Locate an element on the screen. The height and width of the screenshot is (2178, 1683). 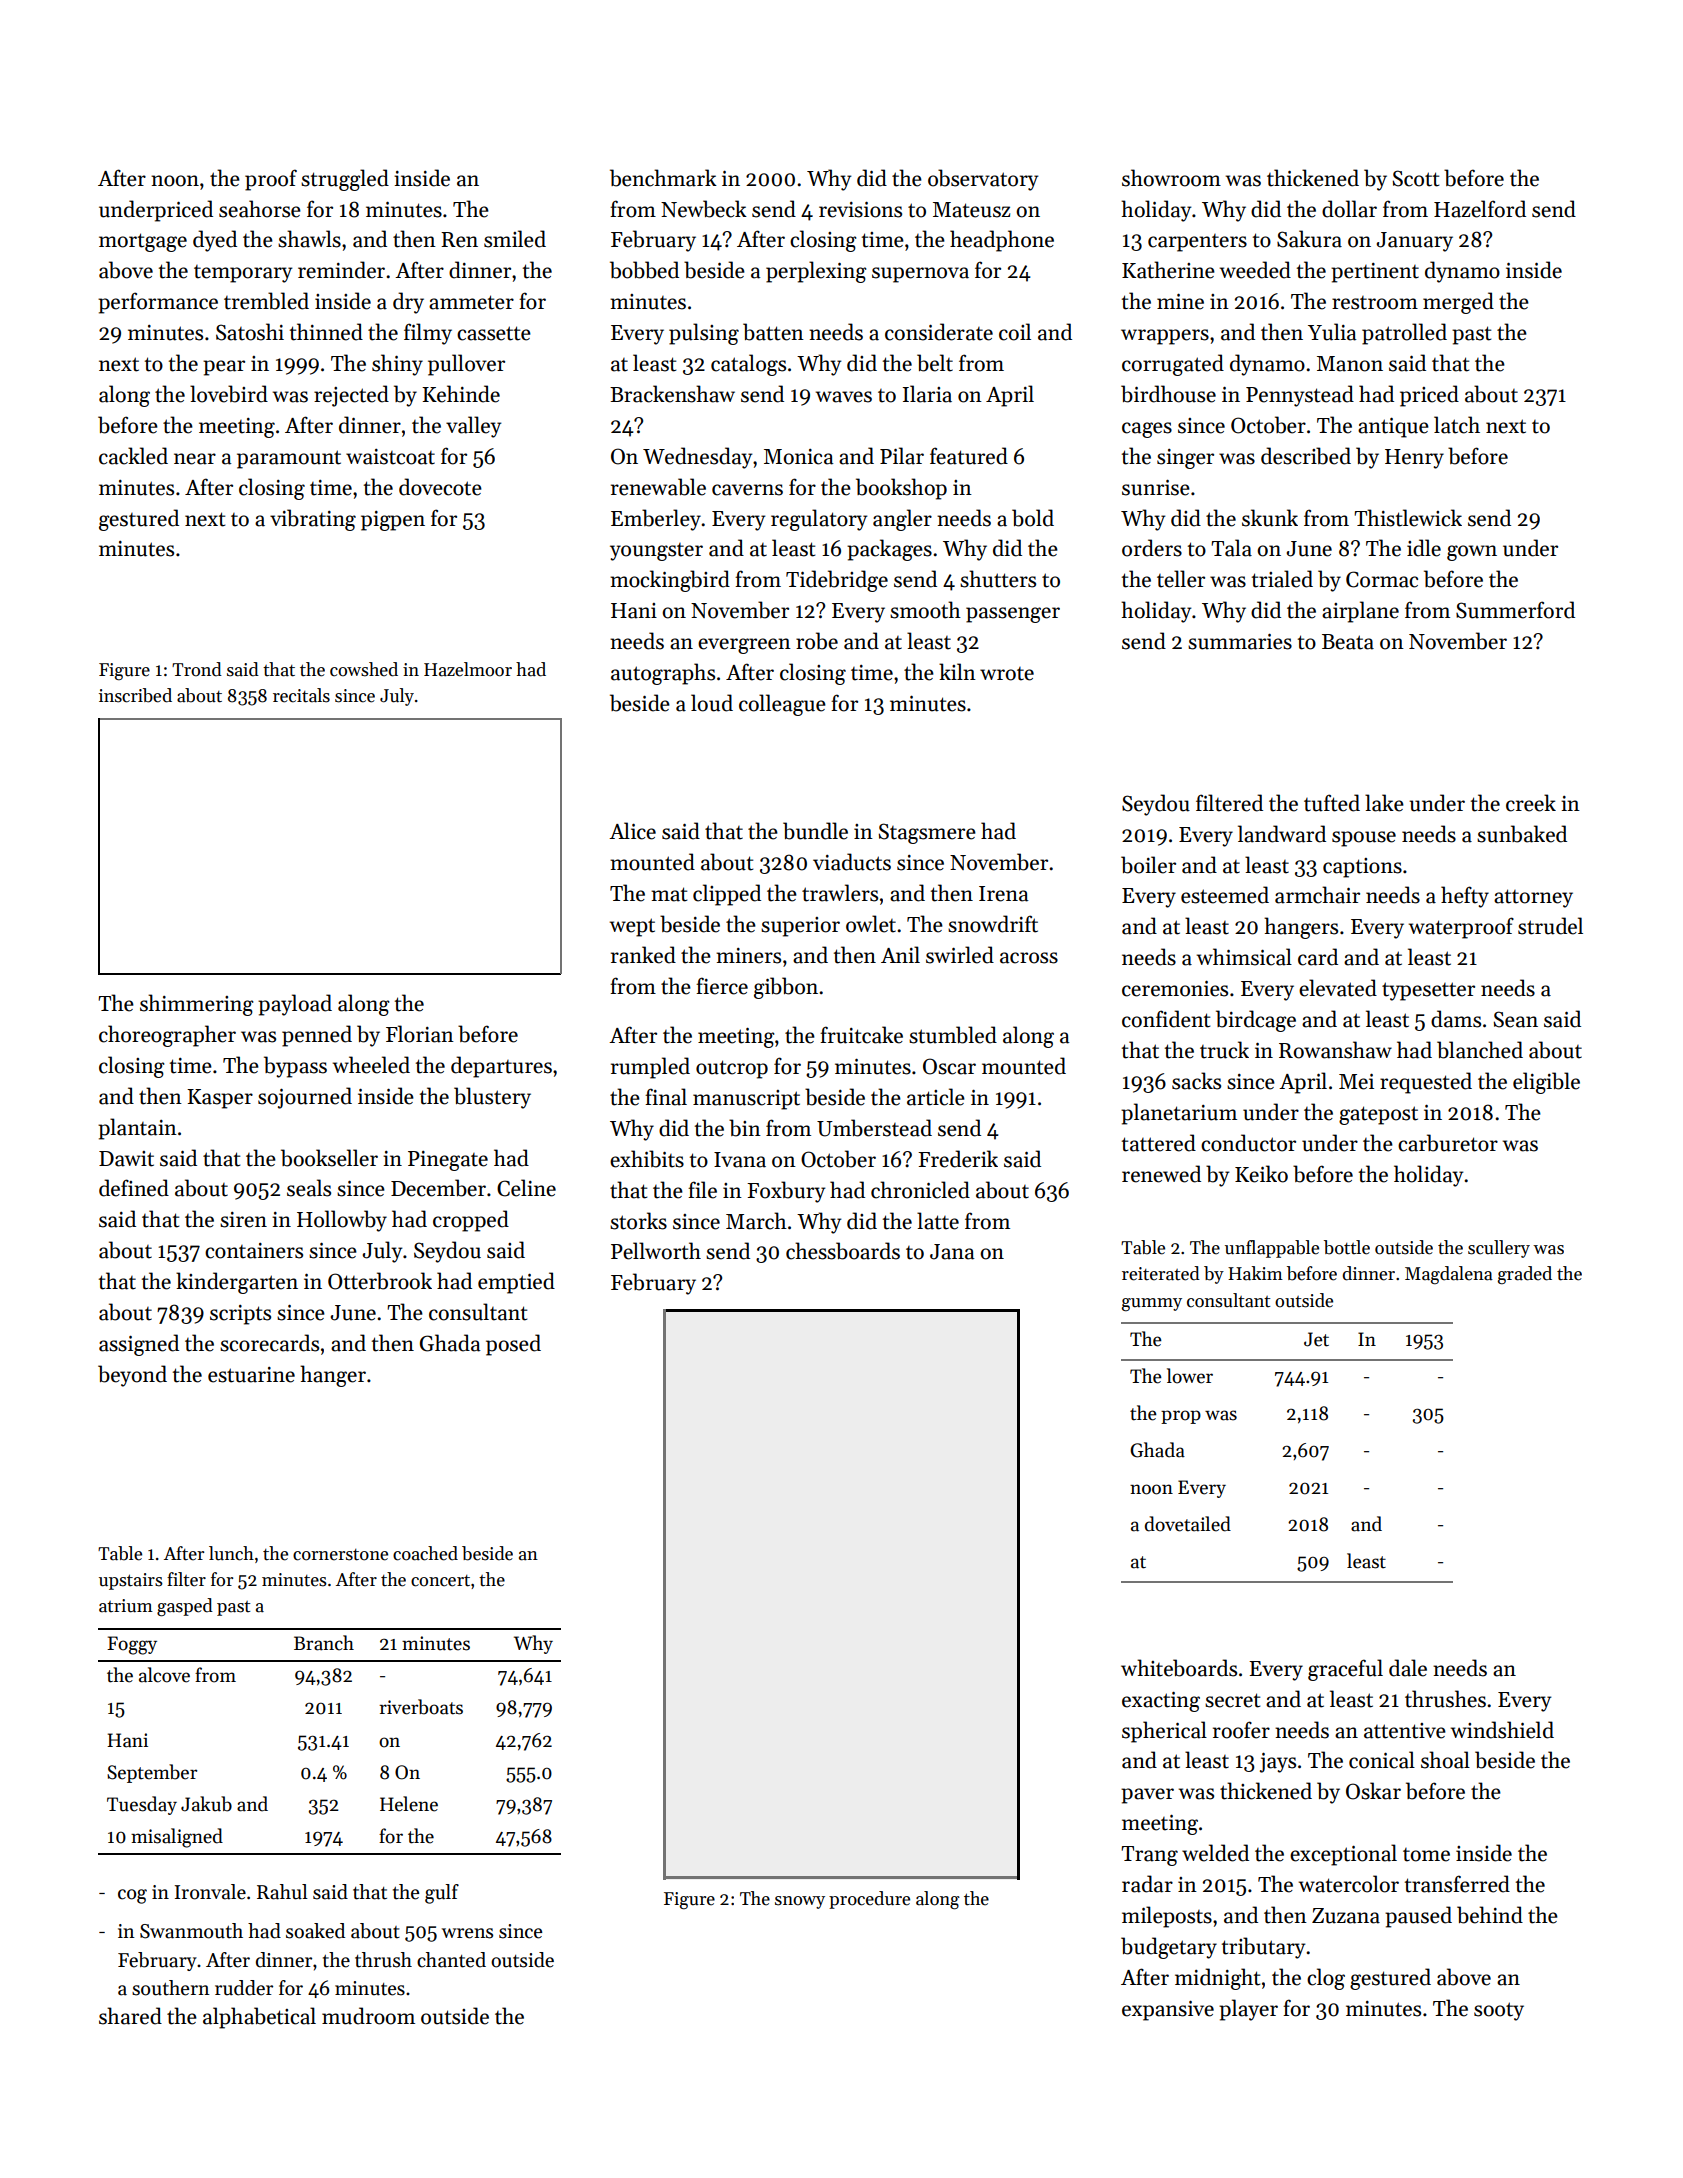
mudroom is located at coordinates (368, 2016).
